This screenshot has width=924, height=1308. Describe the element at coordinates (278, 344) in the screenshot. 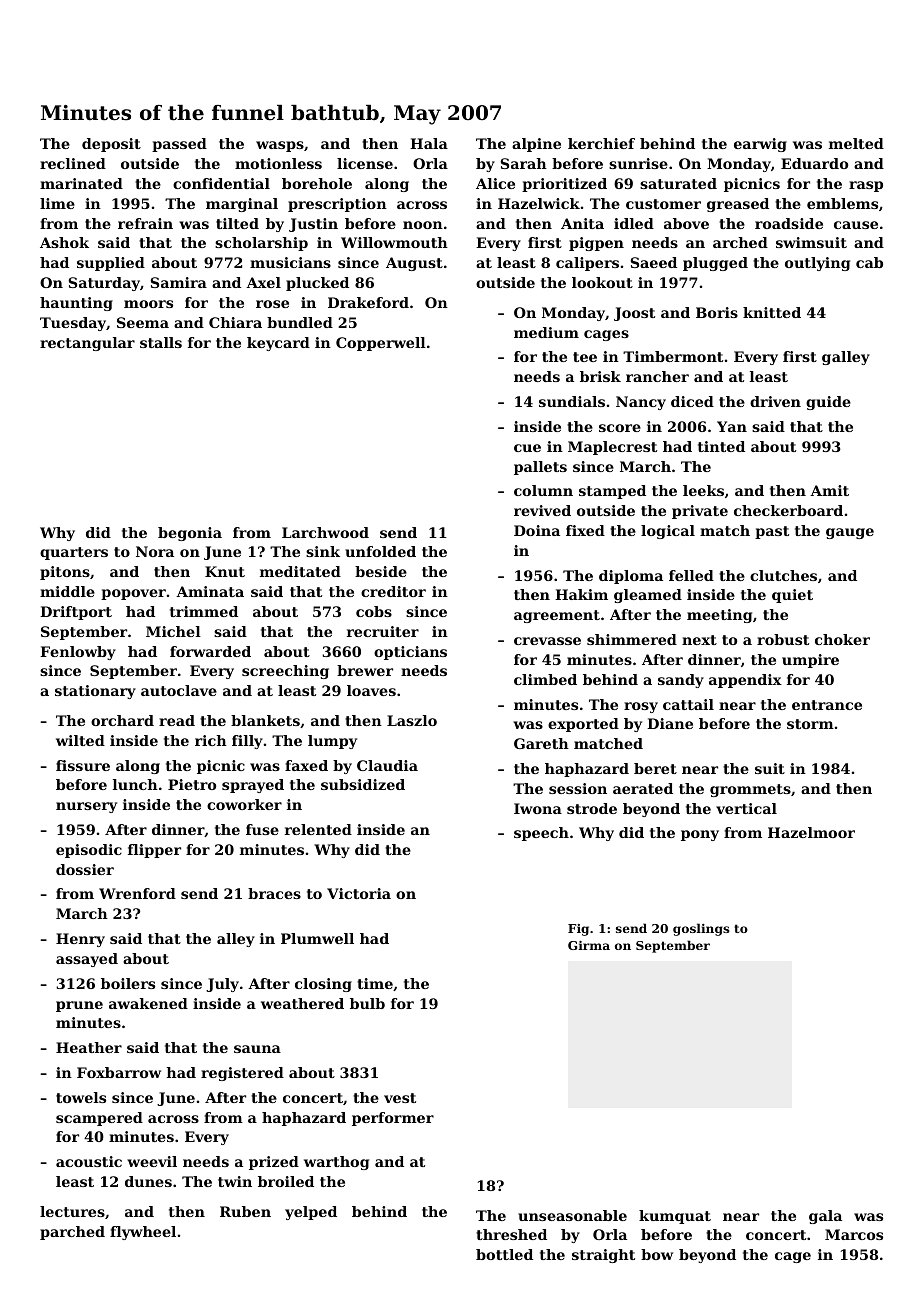

I see `keycard` at that location.
